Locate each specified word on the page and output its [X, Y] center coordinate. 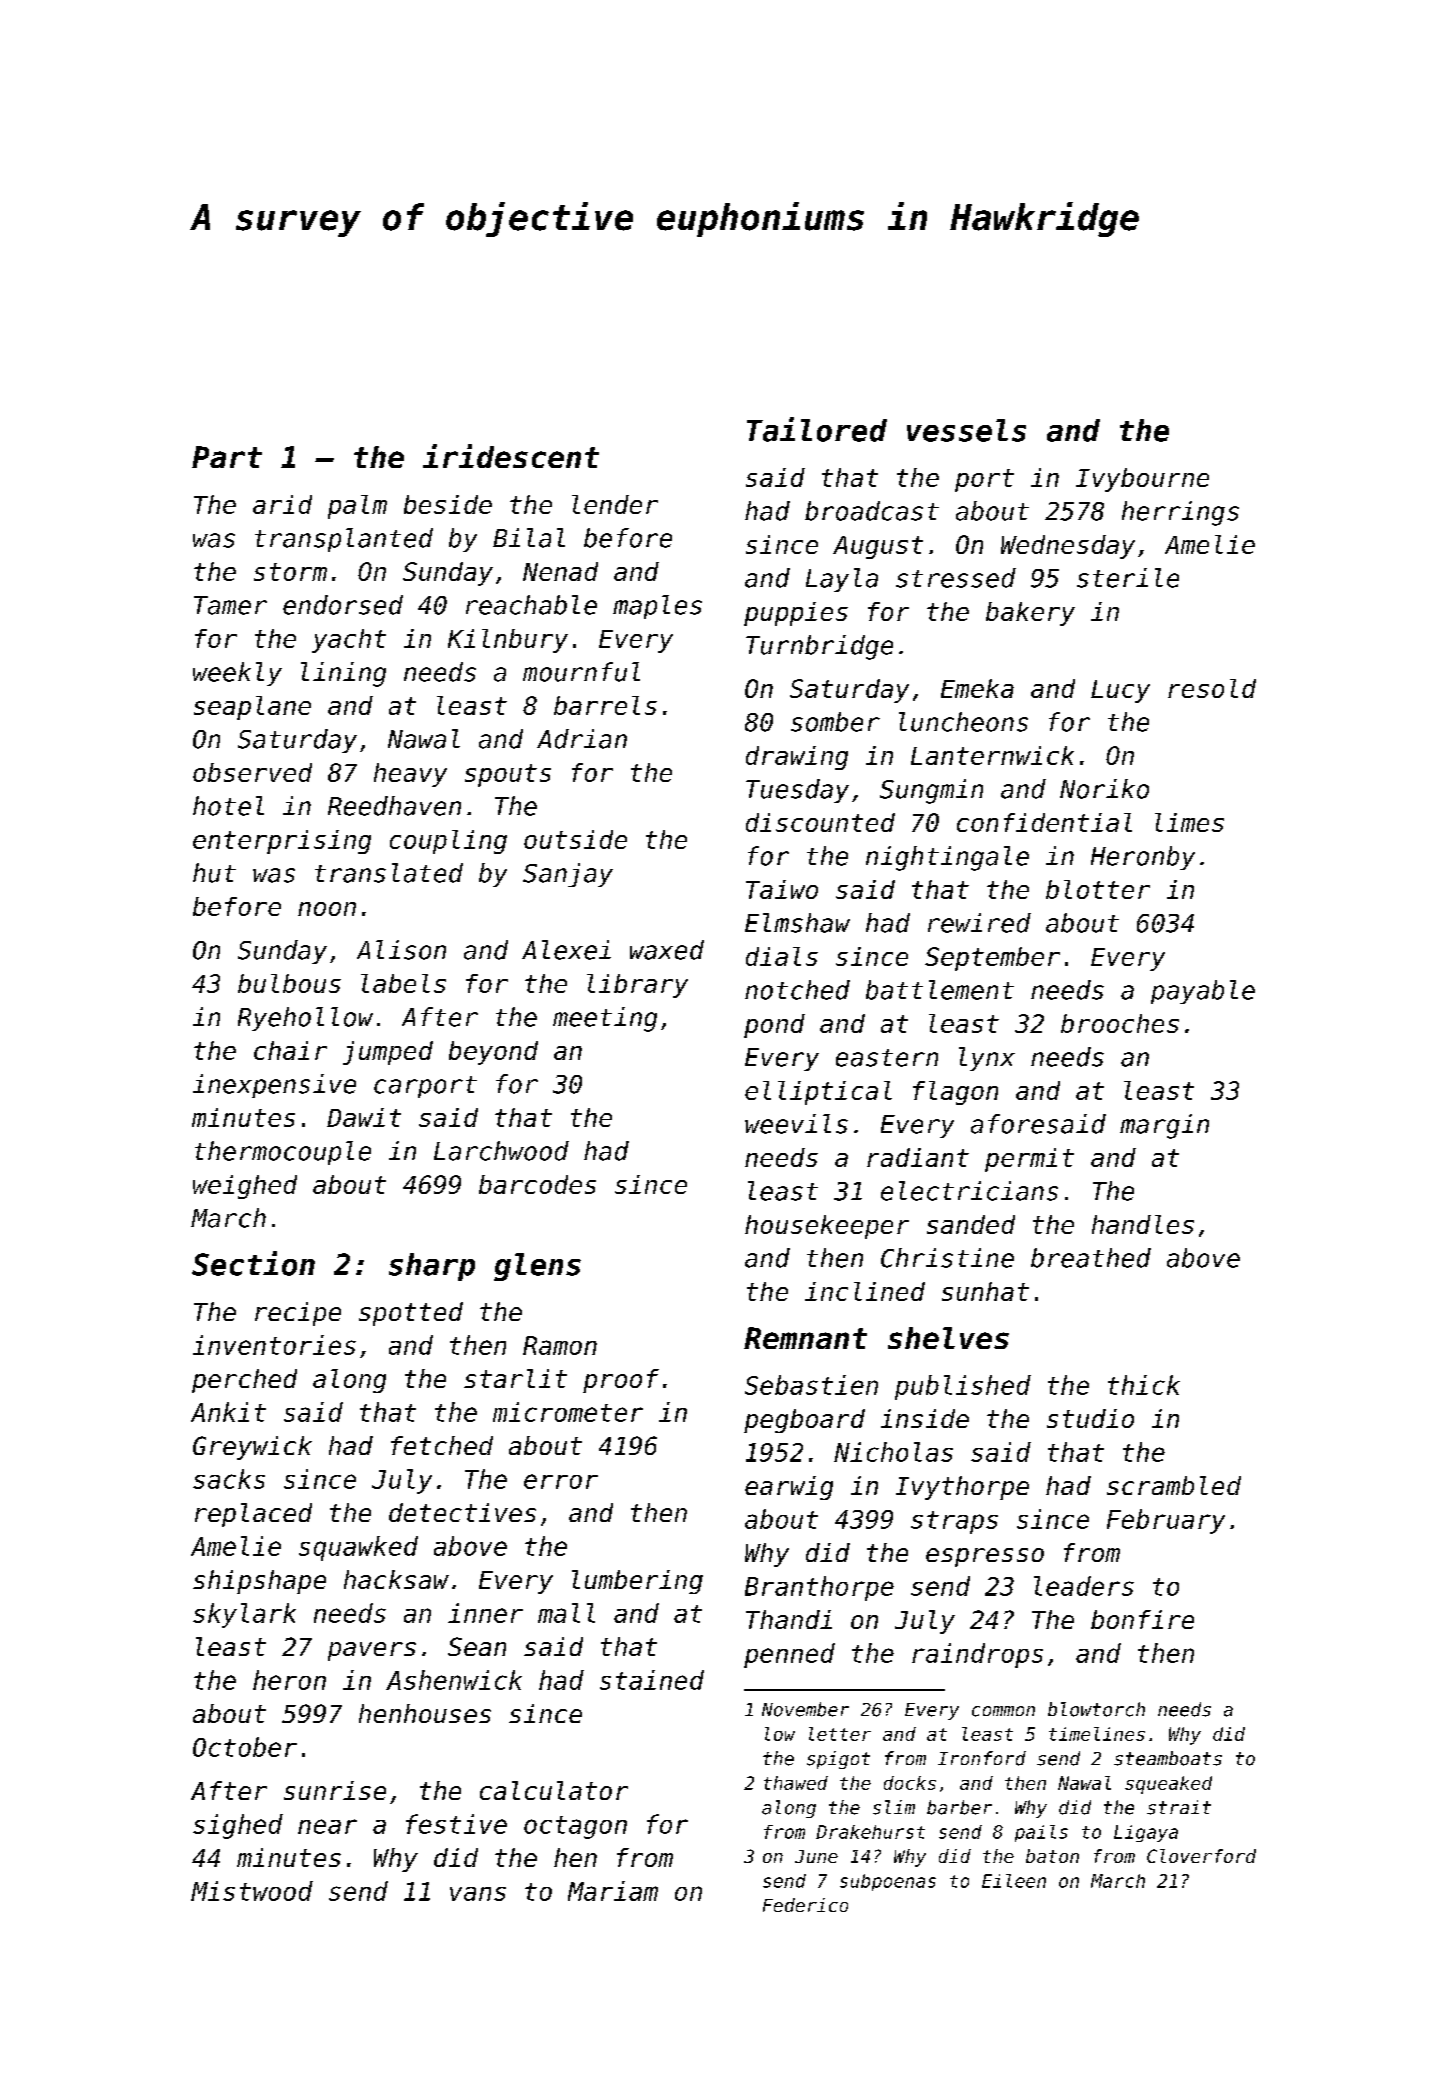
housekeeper [827, 1227]
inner [485, 1613]
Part [227, 457]
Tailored [817, 429]
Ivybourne [1142, 480]
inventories [274, 1345]
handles [1143, 1224]
